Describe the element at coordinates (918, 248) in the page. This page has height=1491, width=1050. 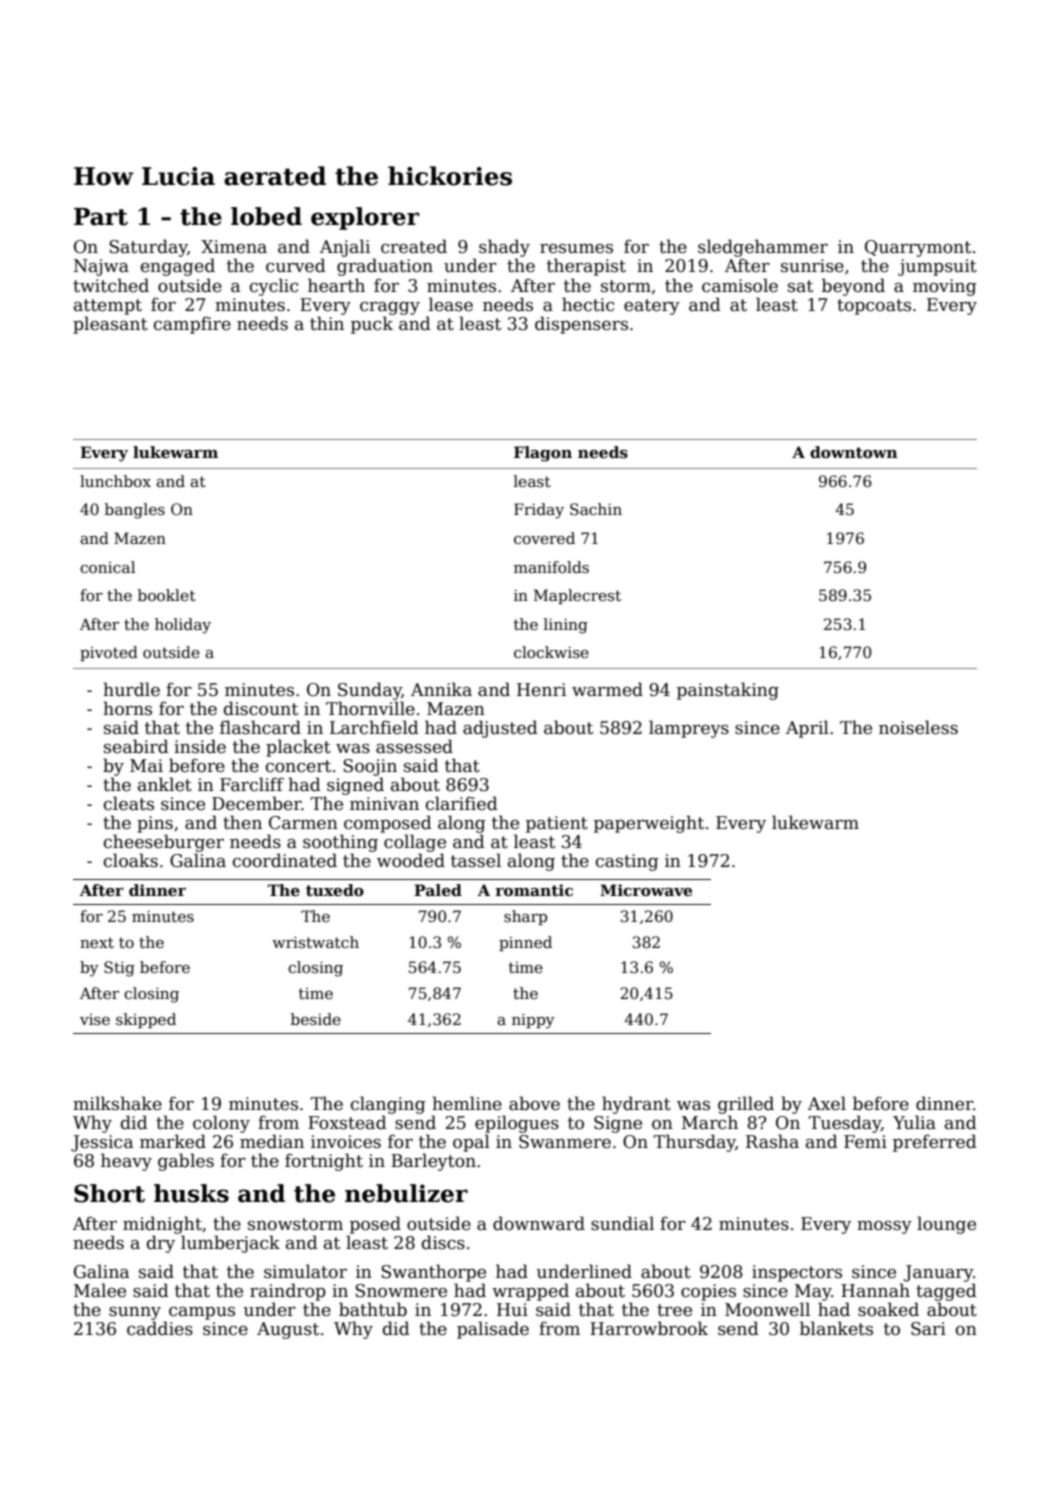
I see `Quarrymont` at that location.
